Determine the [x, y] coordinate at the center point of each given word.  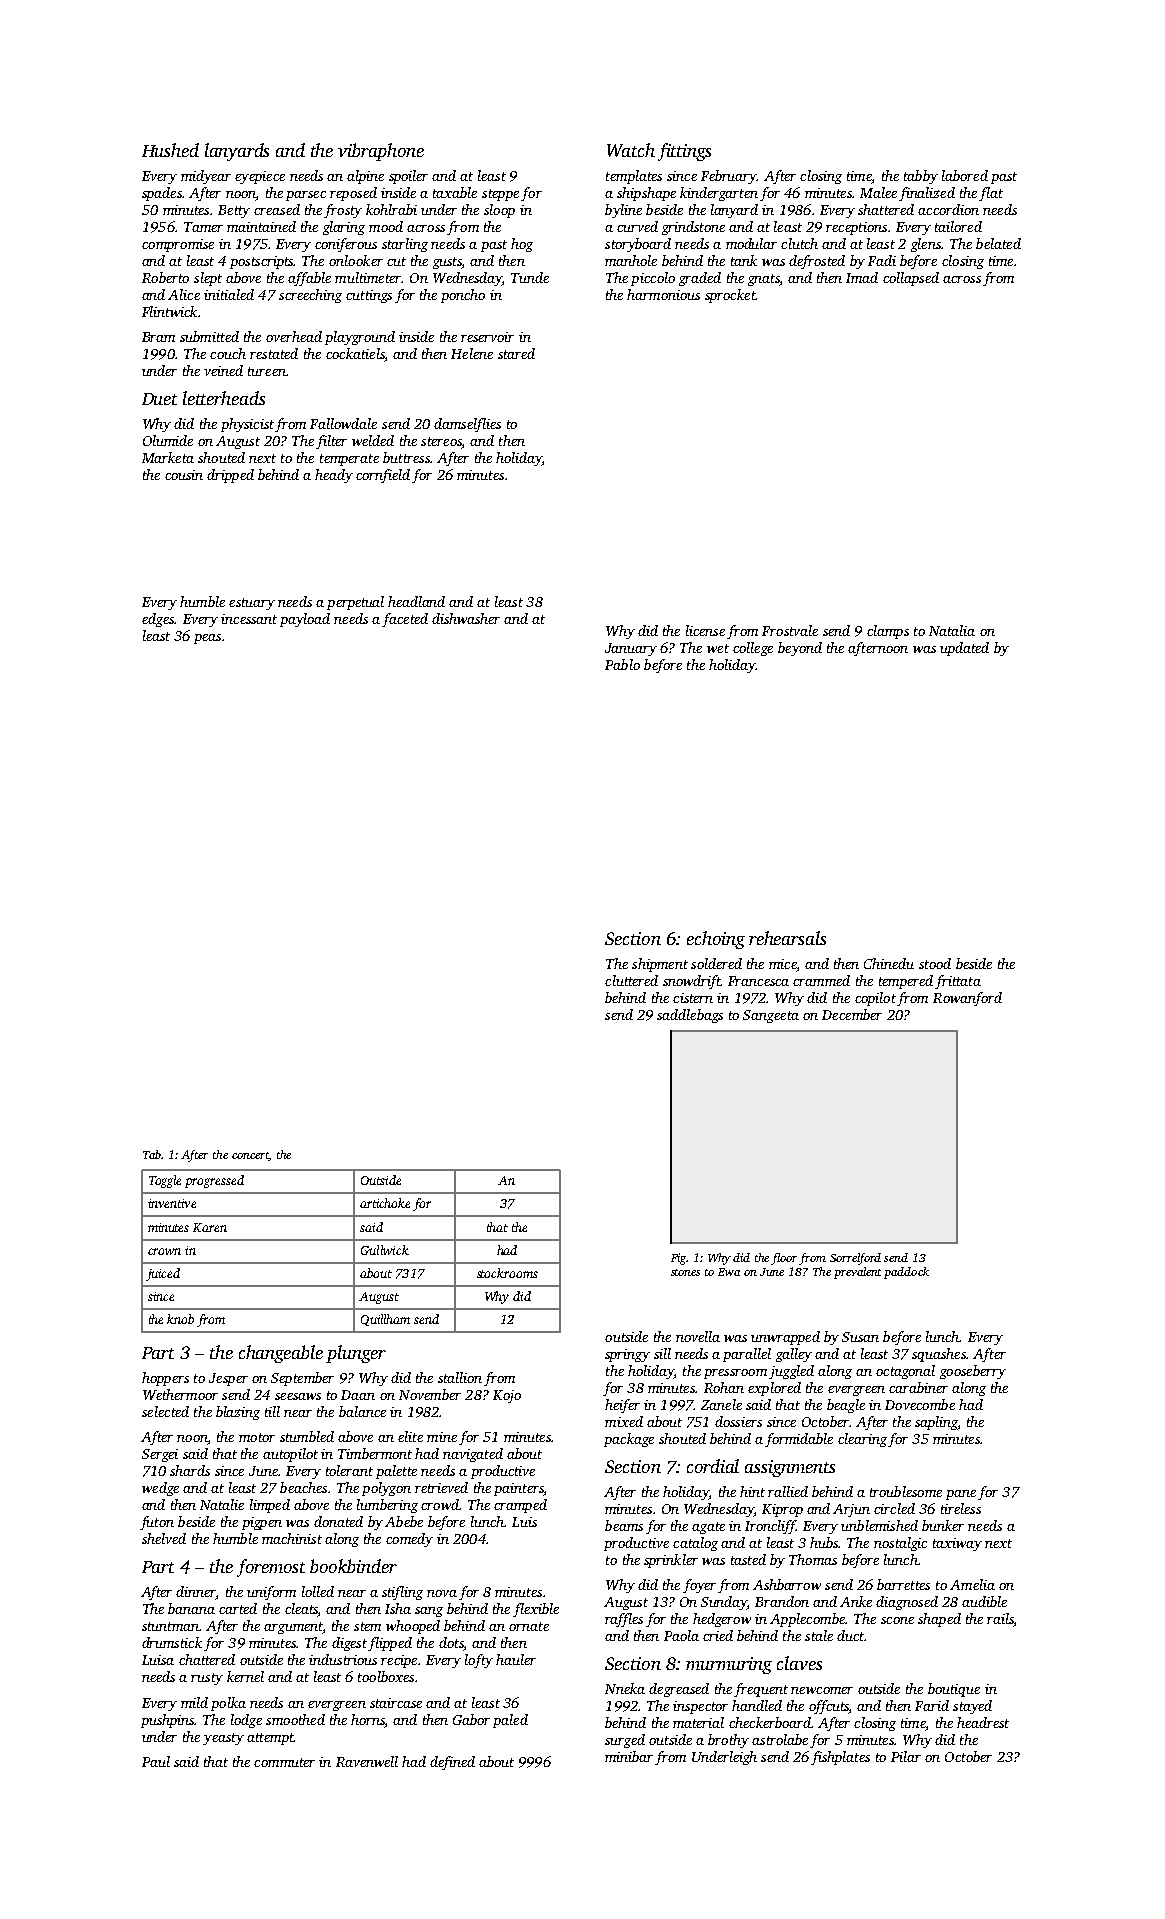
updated [964, 649]
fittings [684, 152]
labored [965, 175]
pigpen [262, 1523]
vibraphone [381, 152]
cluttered [631, 980]
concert [250, 1156]
